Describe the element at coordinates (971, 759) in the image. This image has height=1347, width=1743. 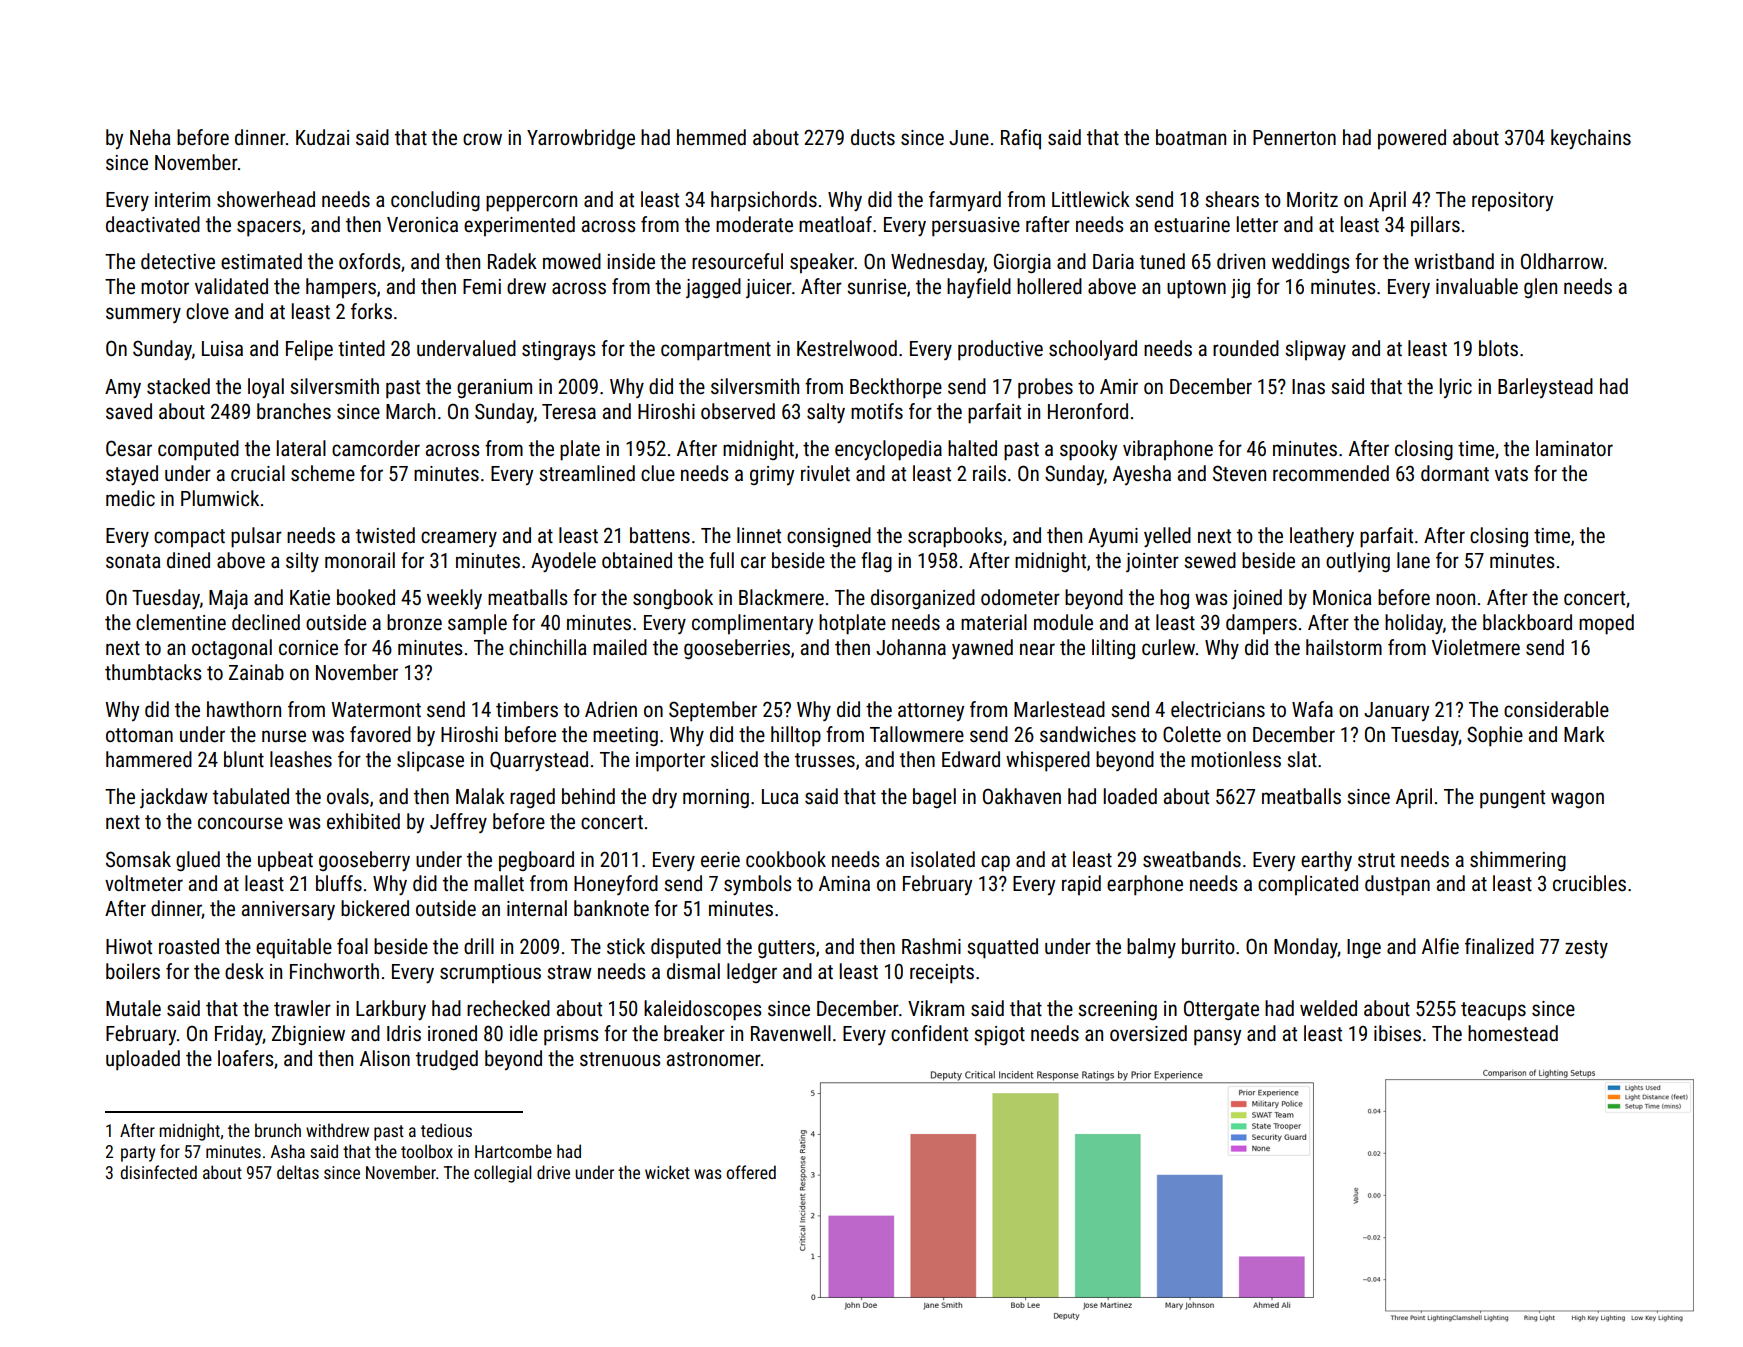
I see `Edward` at that location.
